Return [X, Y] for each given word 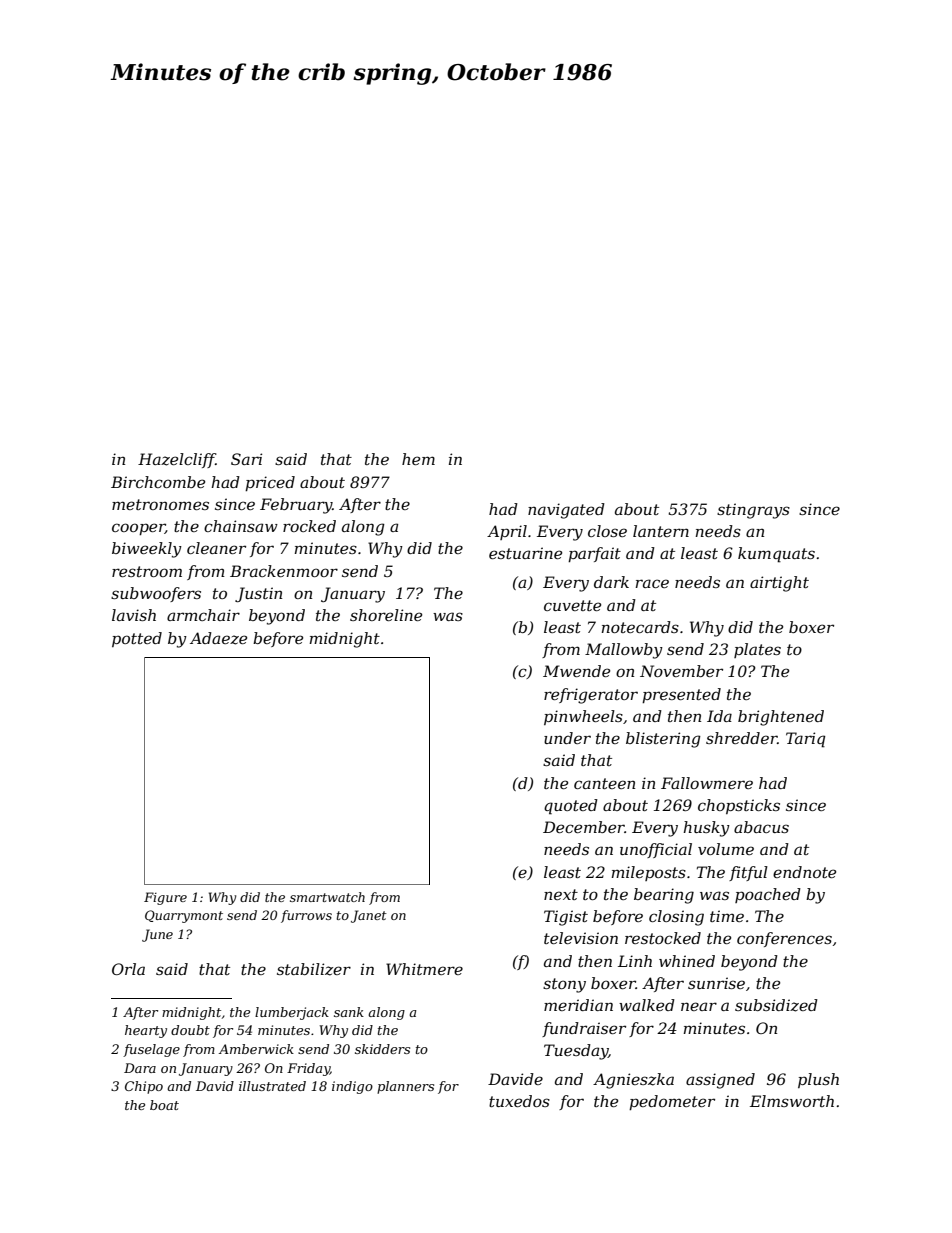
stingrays [753, 511]
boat [164, 1105]
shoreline [386, 615]
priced [270, 483]
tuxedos [519, 1101]
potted [137, 639]
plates [757, 650]
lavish [134, 615]
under [567, 738]
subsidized [776, 1005]
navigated [566, 511]
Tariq [805, 740]
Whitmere [424, 969]
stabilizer [314, 969]
